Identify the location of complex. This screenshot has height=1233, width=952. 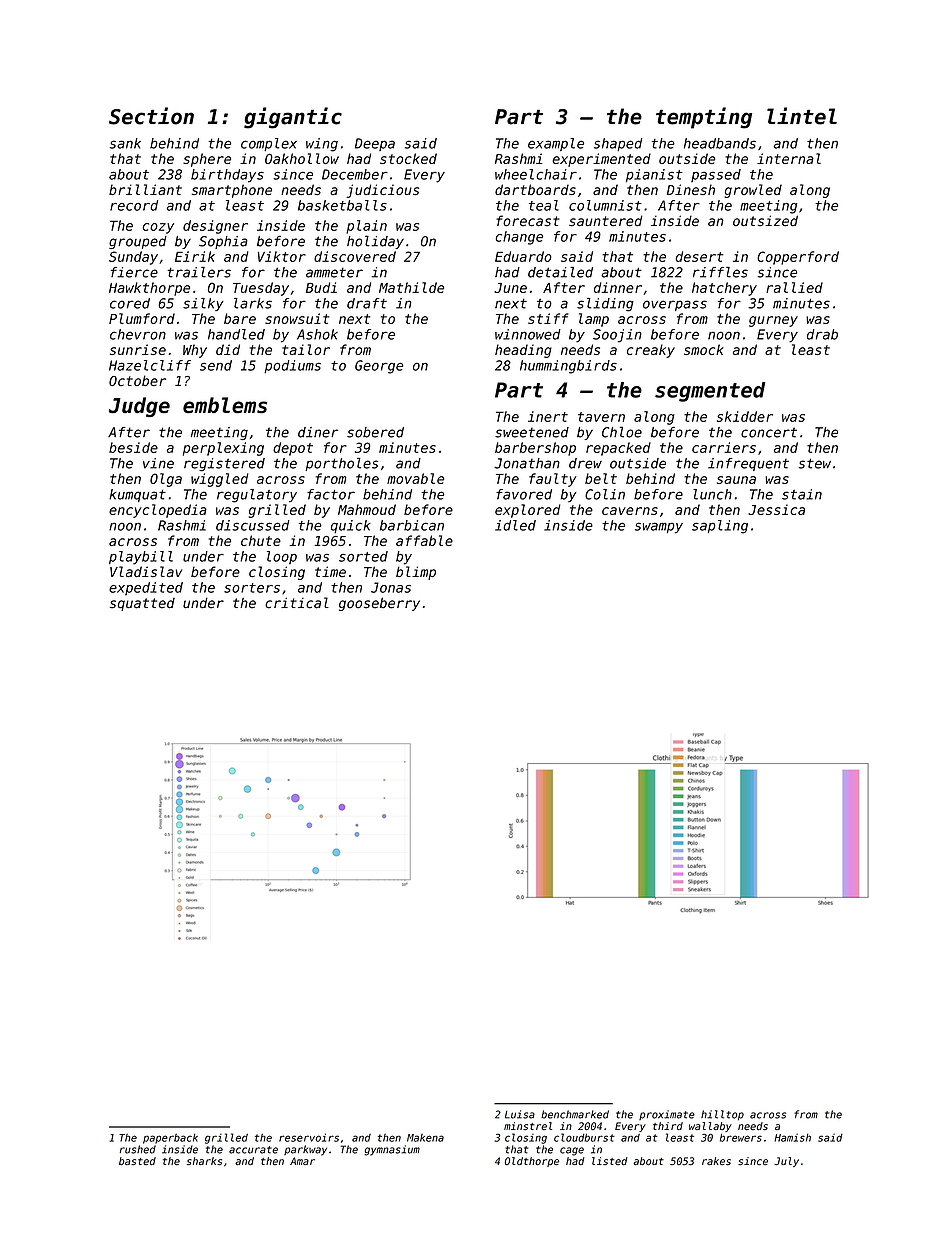
(269, 144).
